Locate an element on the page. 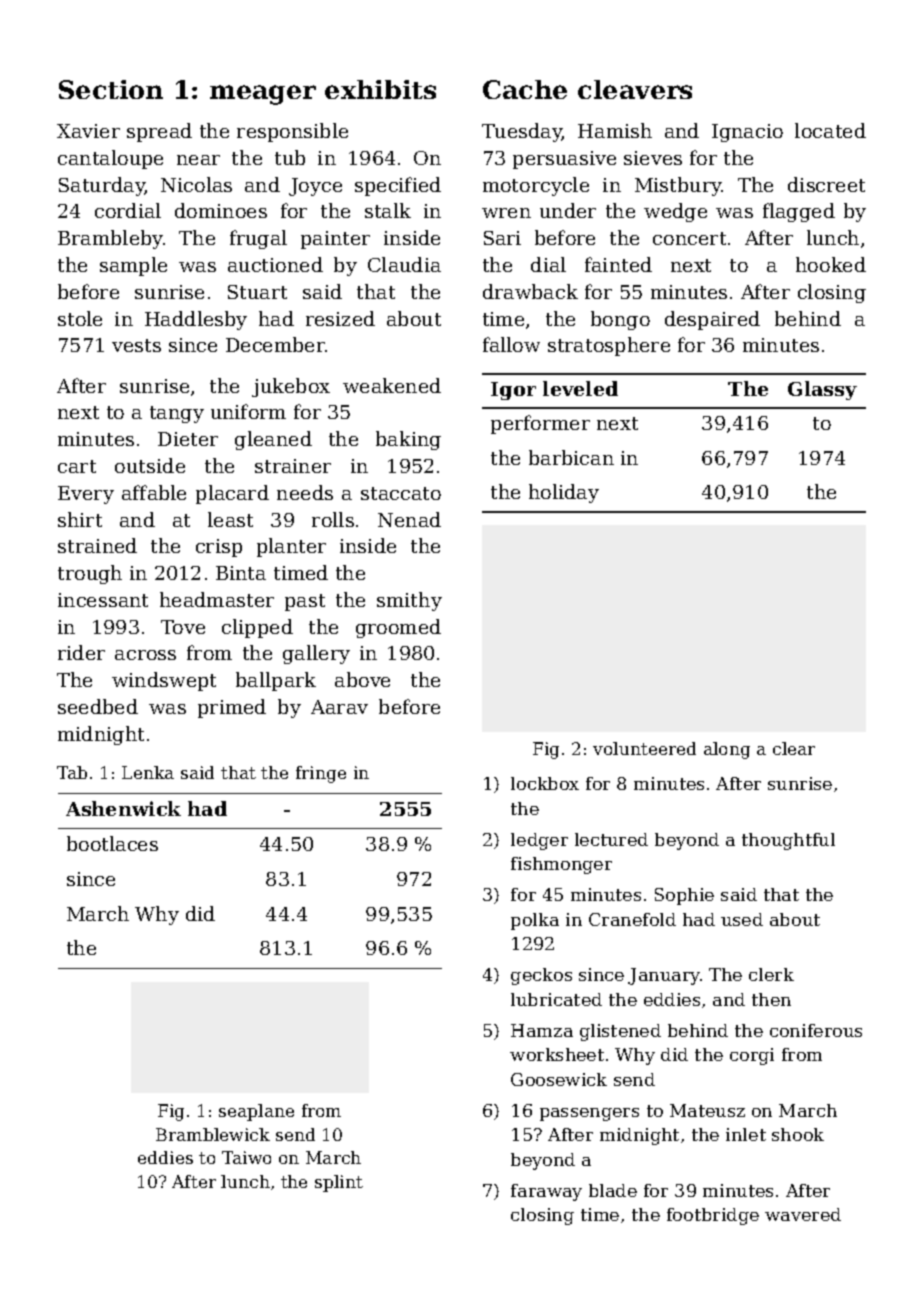  shirt is located at coordinates (80, 519).
